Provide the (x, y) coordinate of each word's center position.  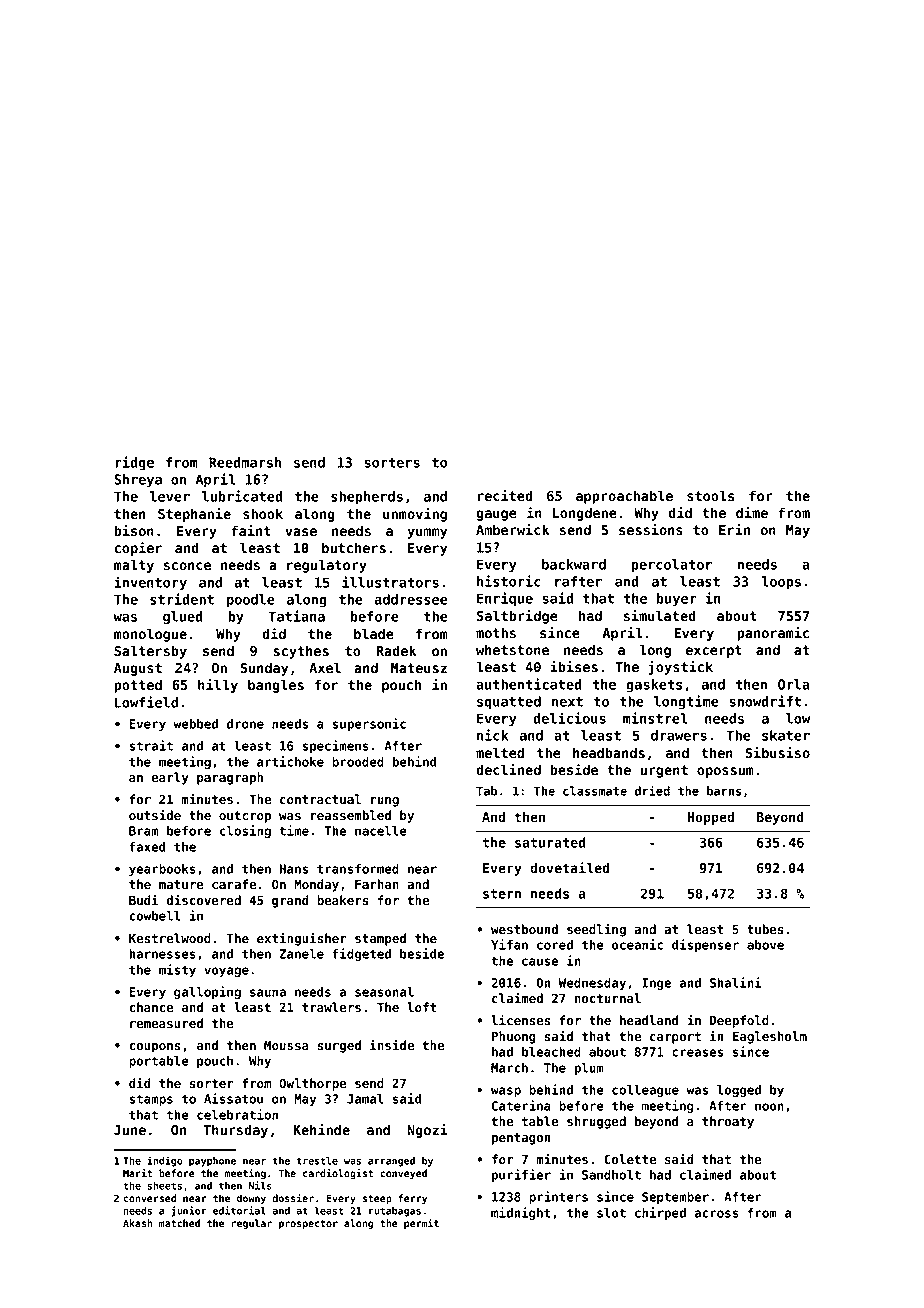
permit (421, 1224)
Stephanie (194, 515)
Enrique (505, 599)
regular (252, 1224)
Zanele (301, 954)
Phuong (514, 1037)
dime (752, 512)
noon (769, 1107)
